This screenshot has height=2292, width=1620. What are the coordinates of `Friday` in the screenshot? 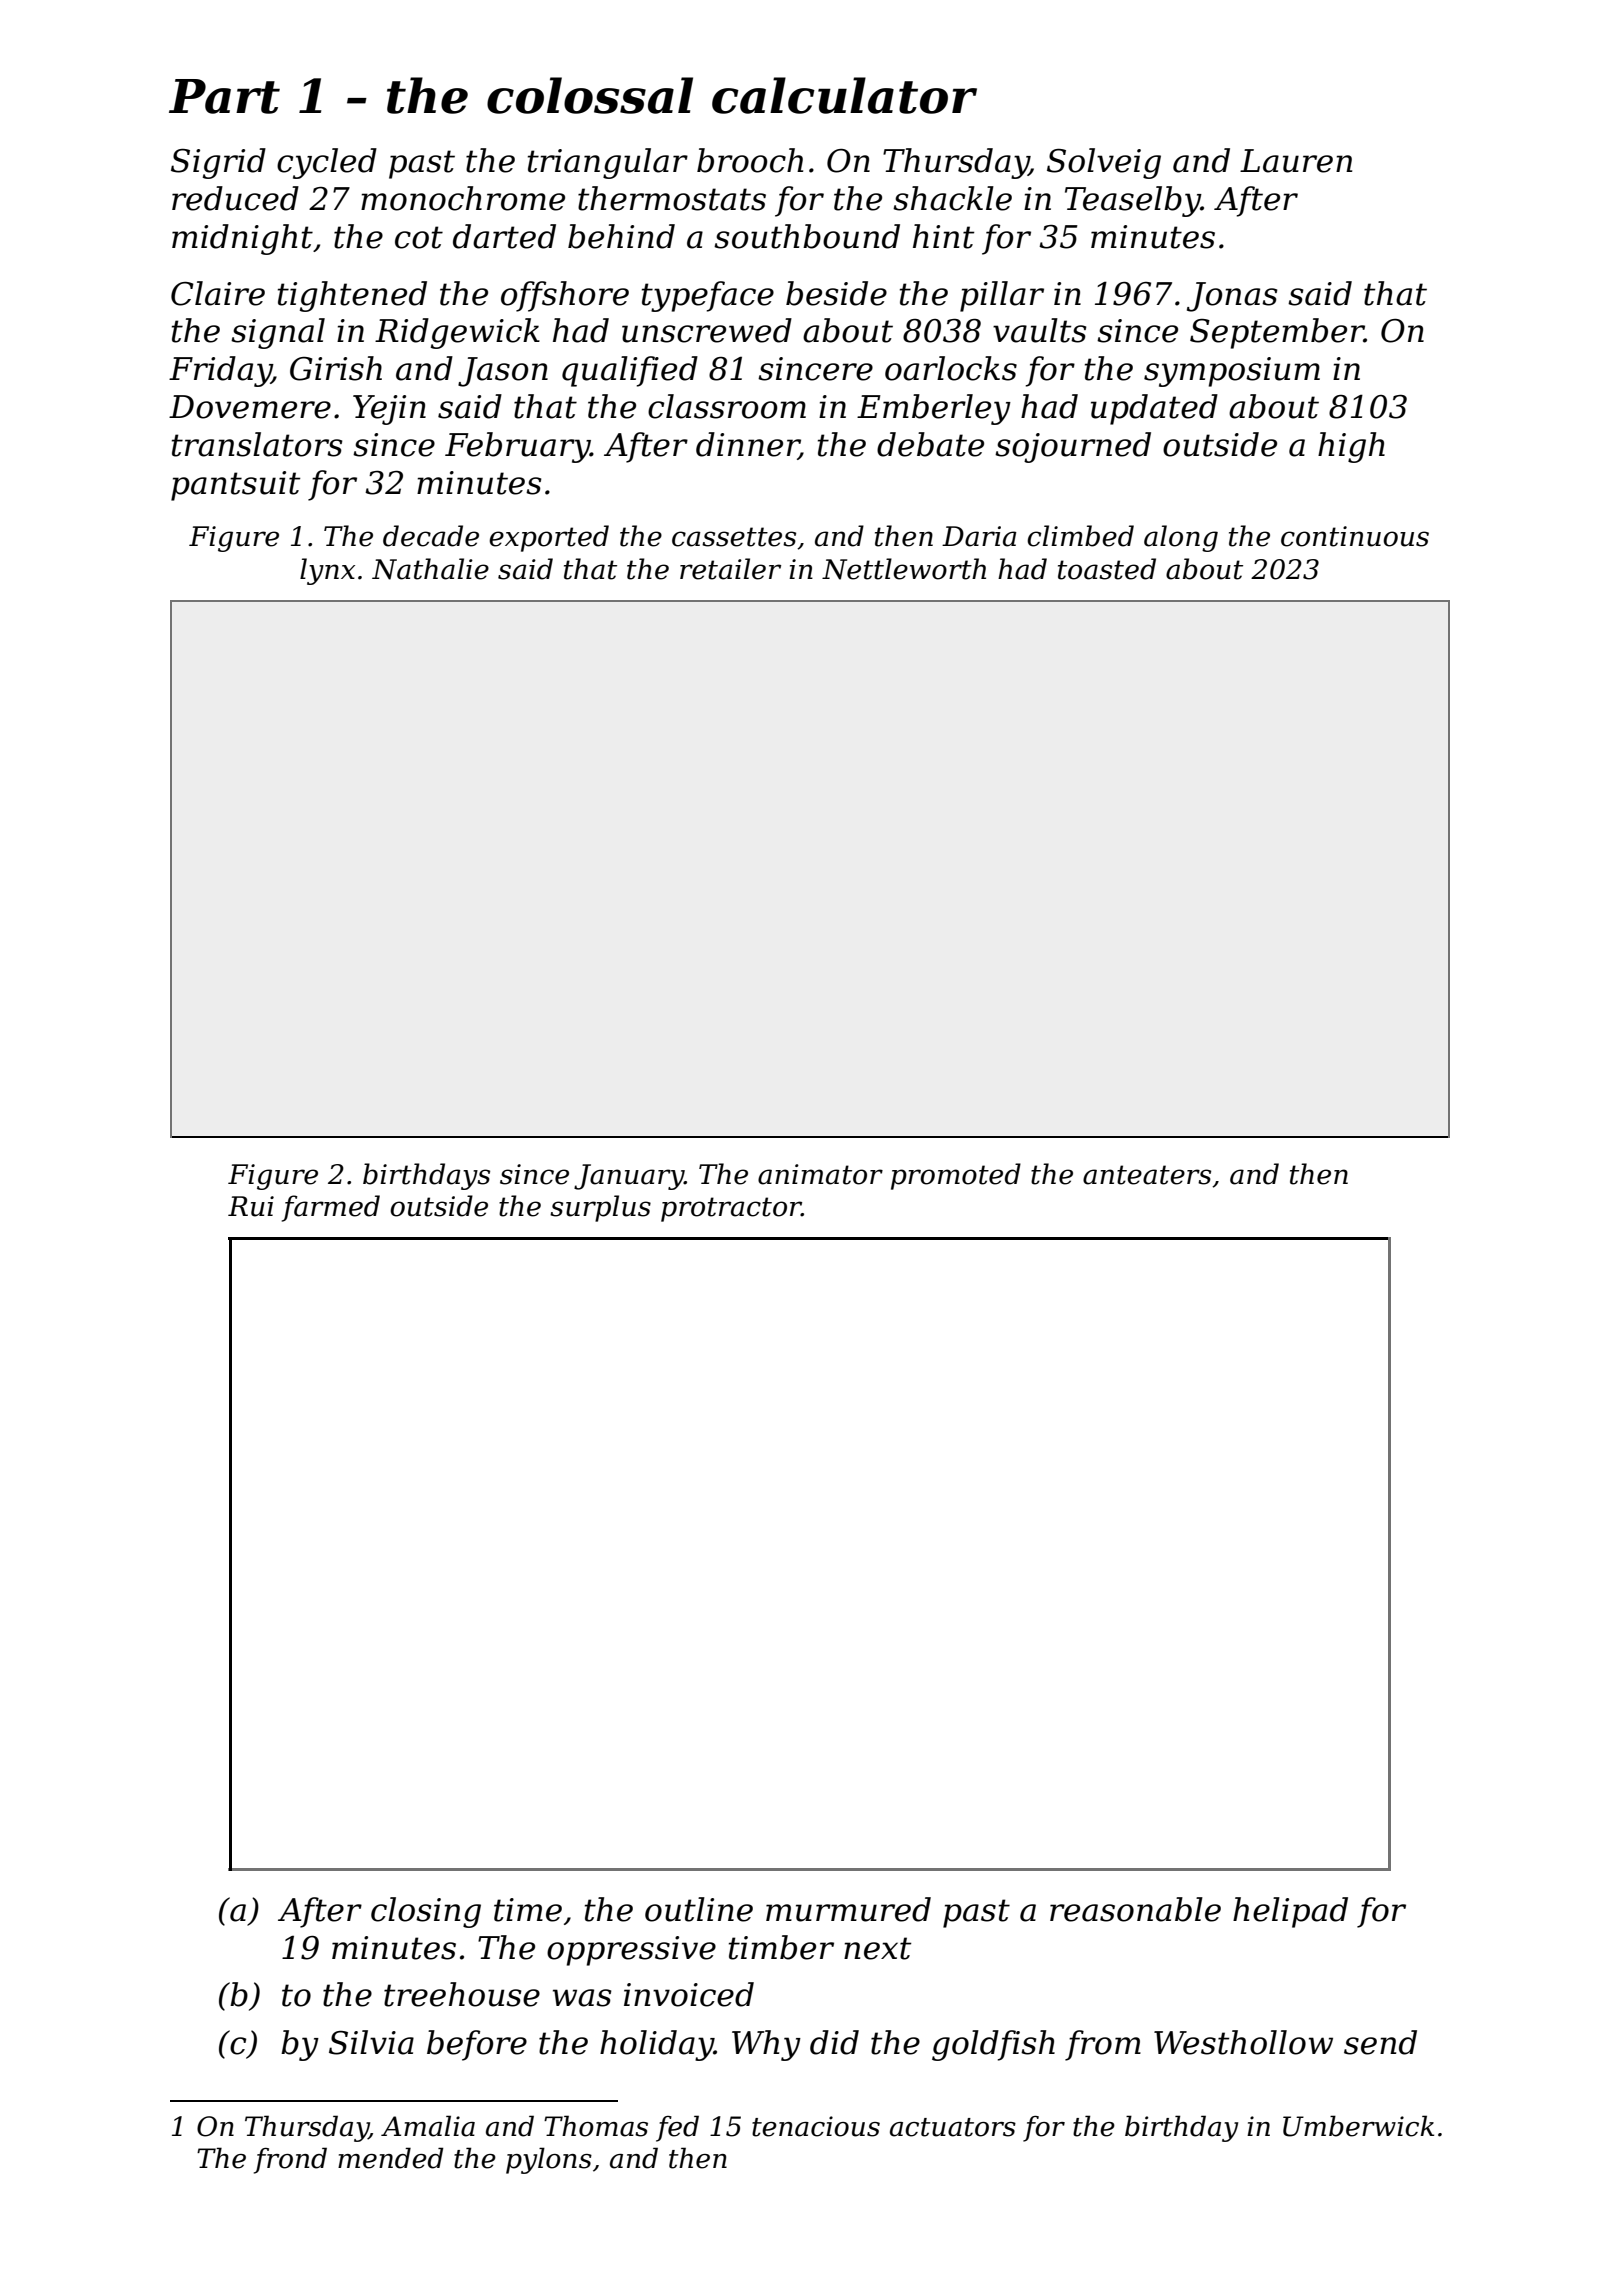 It's located at (220, 371).
